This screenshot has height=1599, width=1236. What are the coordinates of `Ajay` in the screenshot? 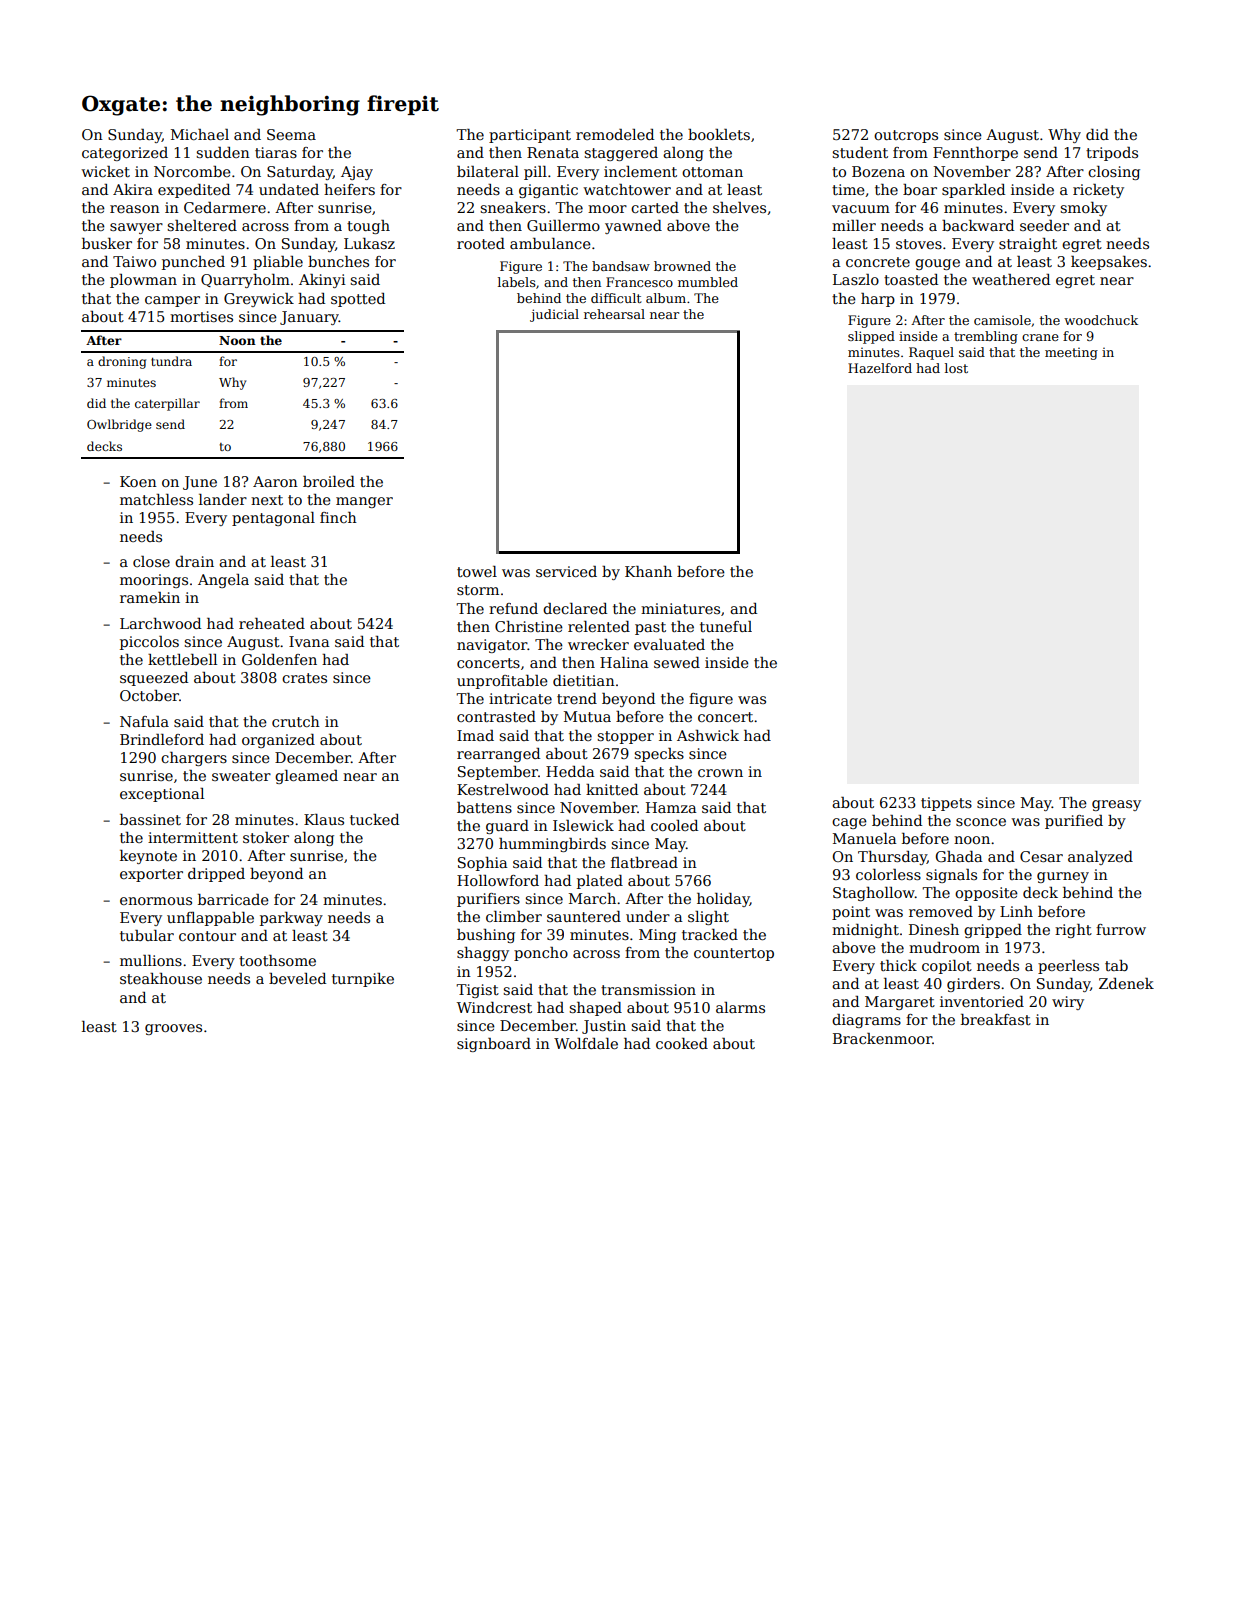 It's located at (357, 173).
